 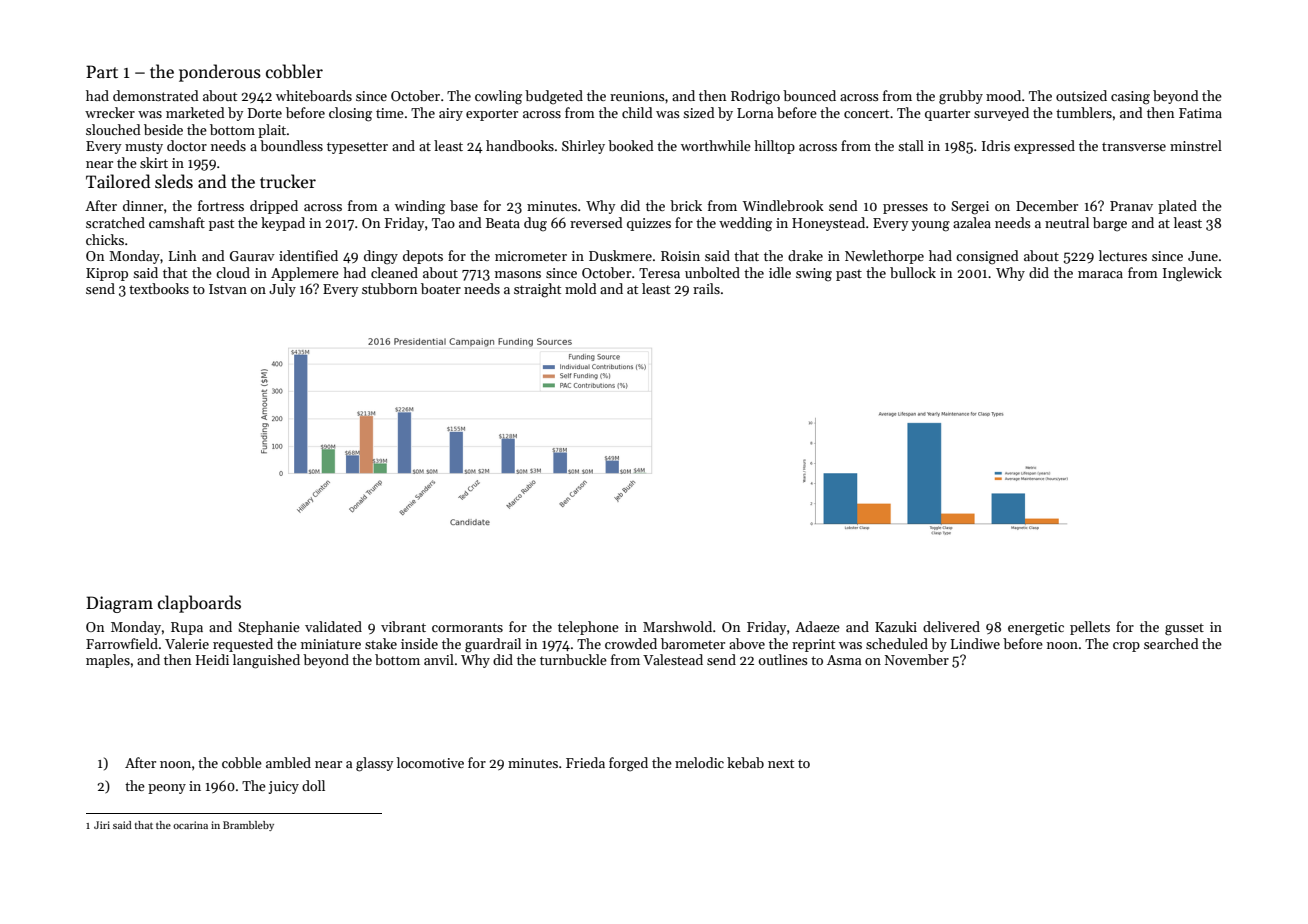 I want to click on clapboards, so click(x=199, y=604).
